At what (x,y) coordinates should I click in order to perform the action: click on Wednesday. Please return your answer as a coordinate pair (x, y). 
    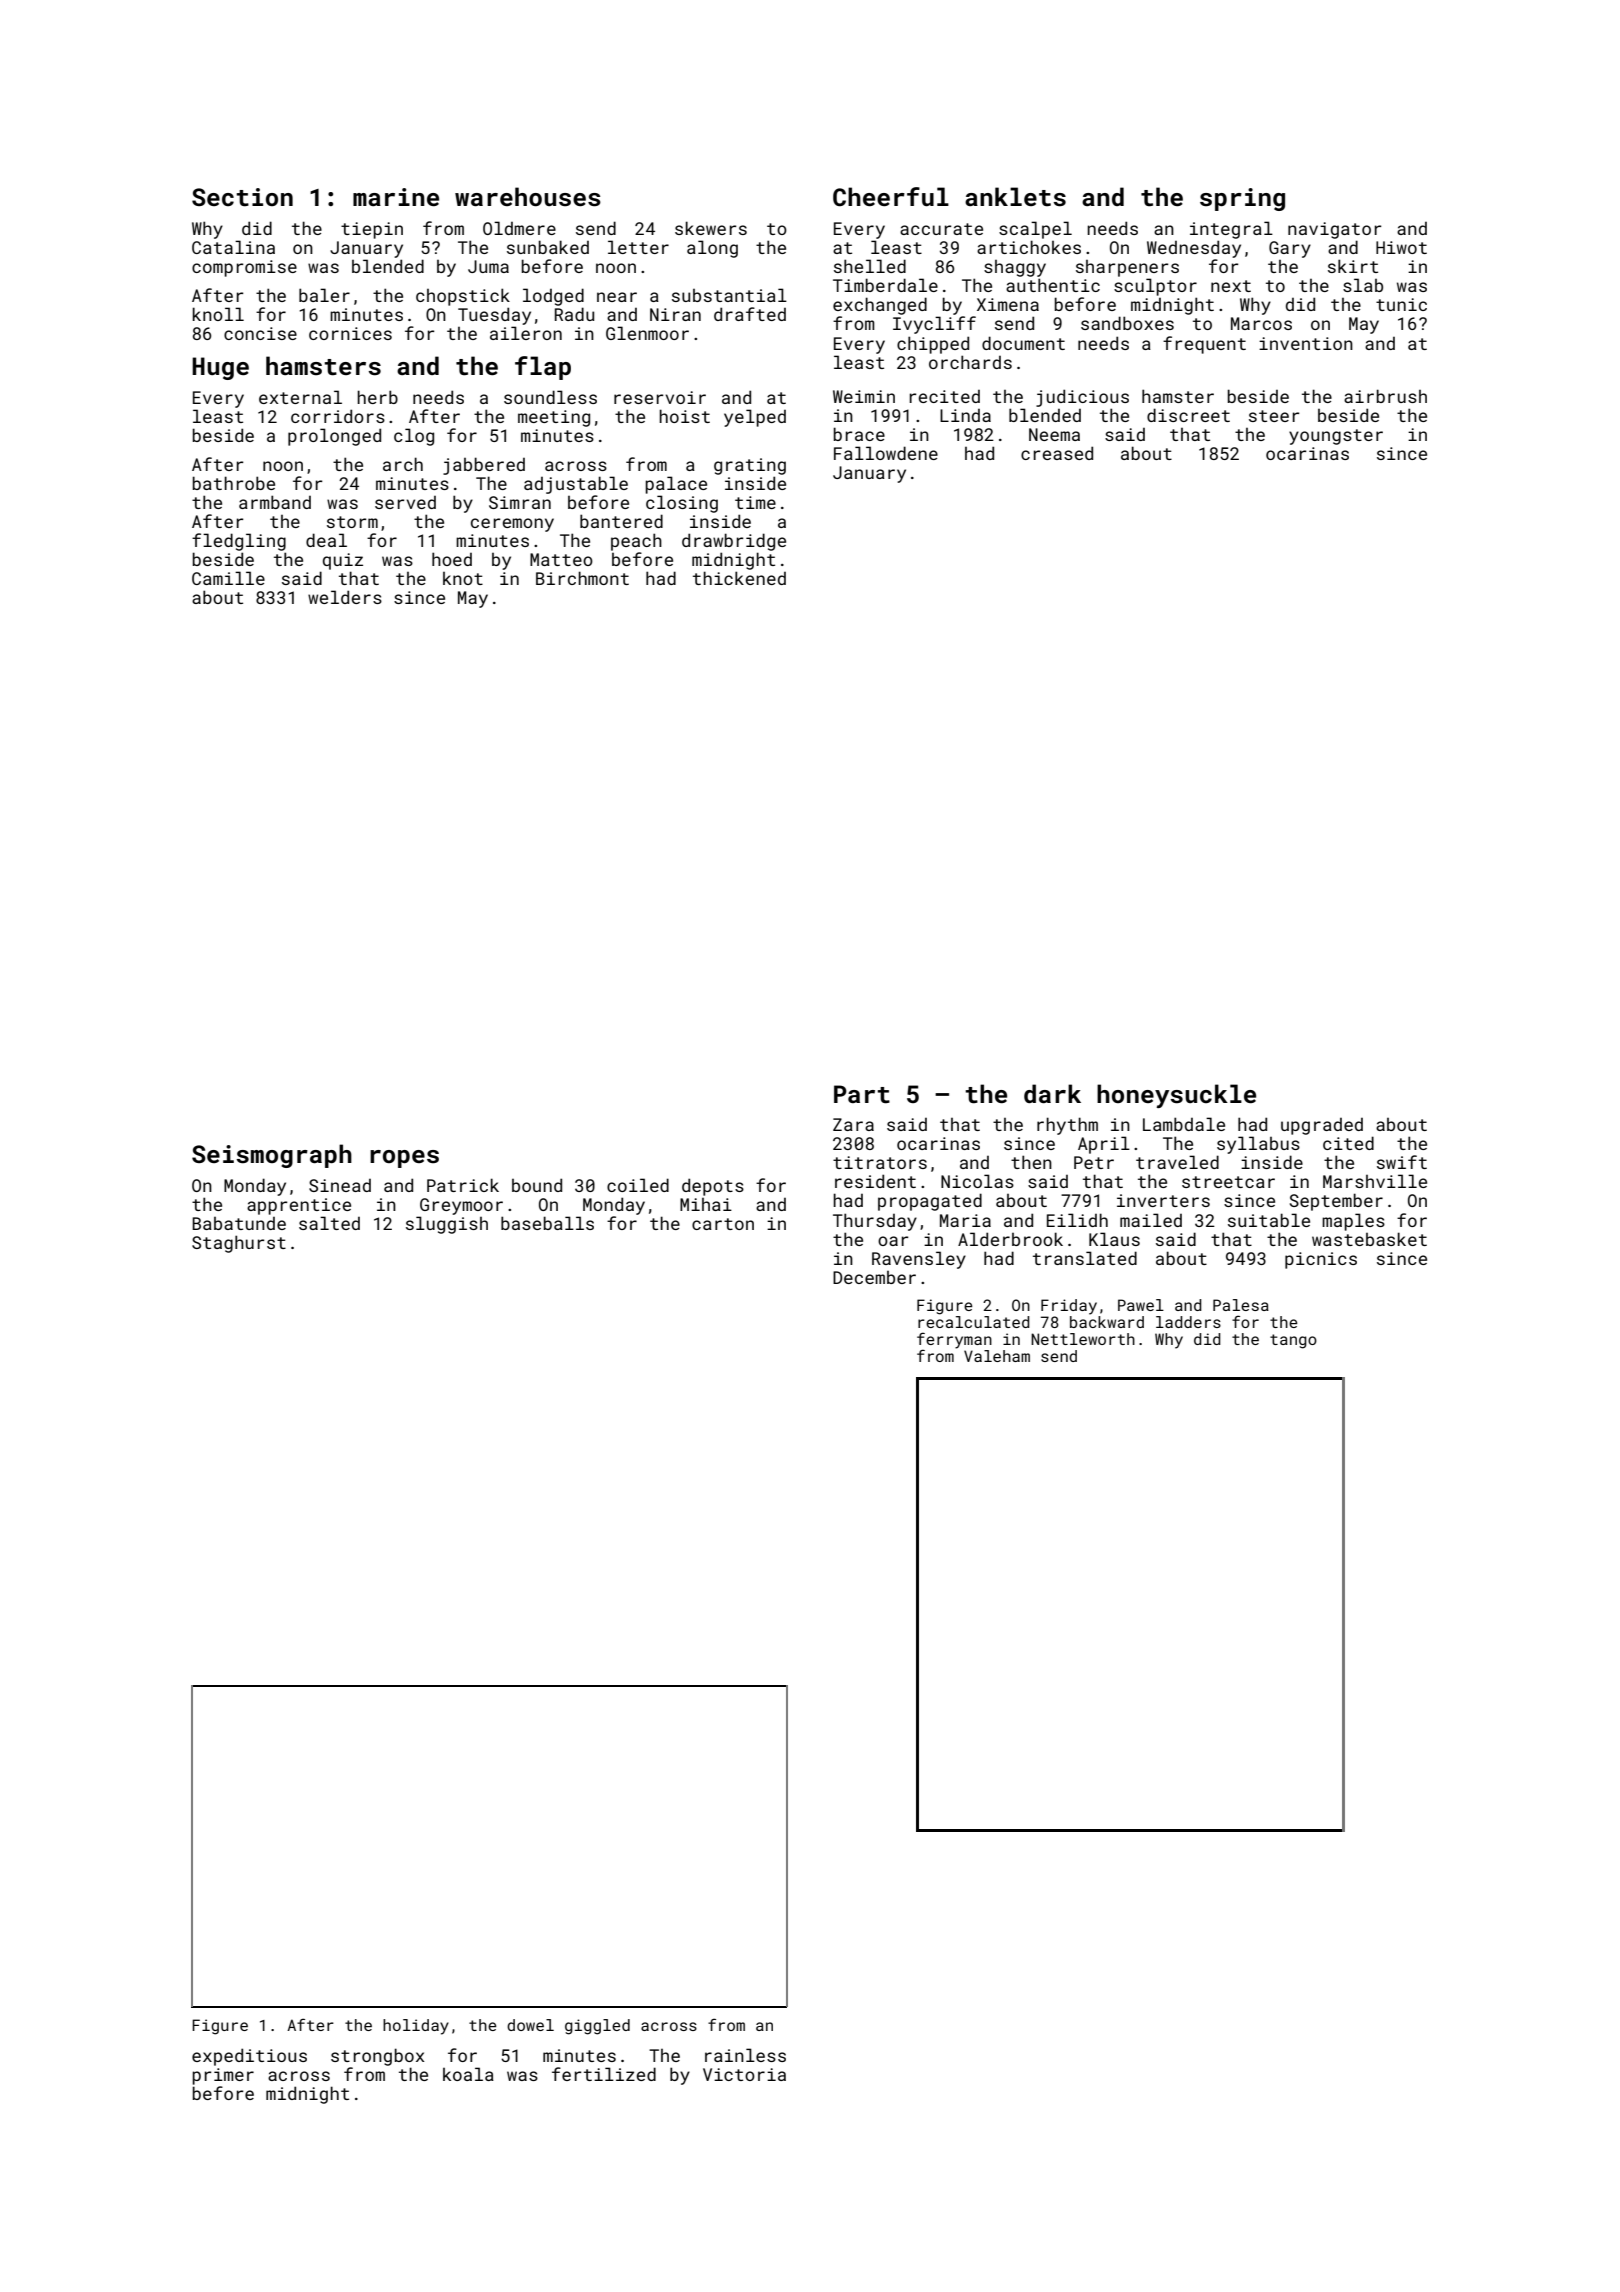
    Looking at the image, I should click on (1194, 249).
